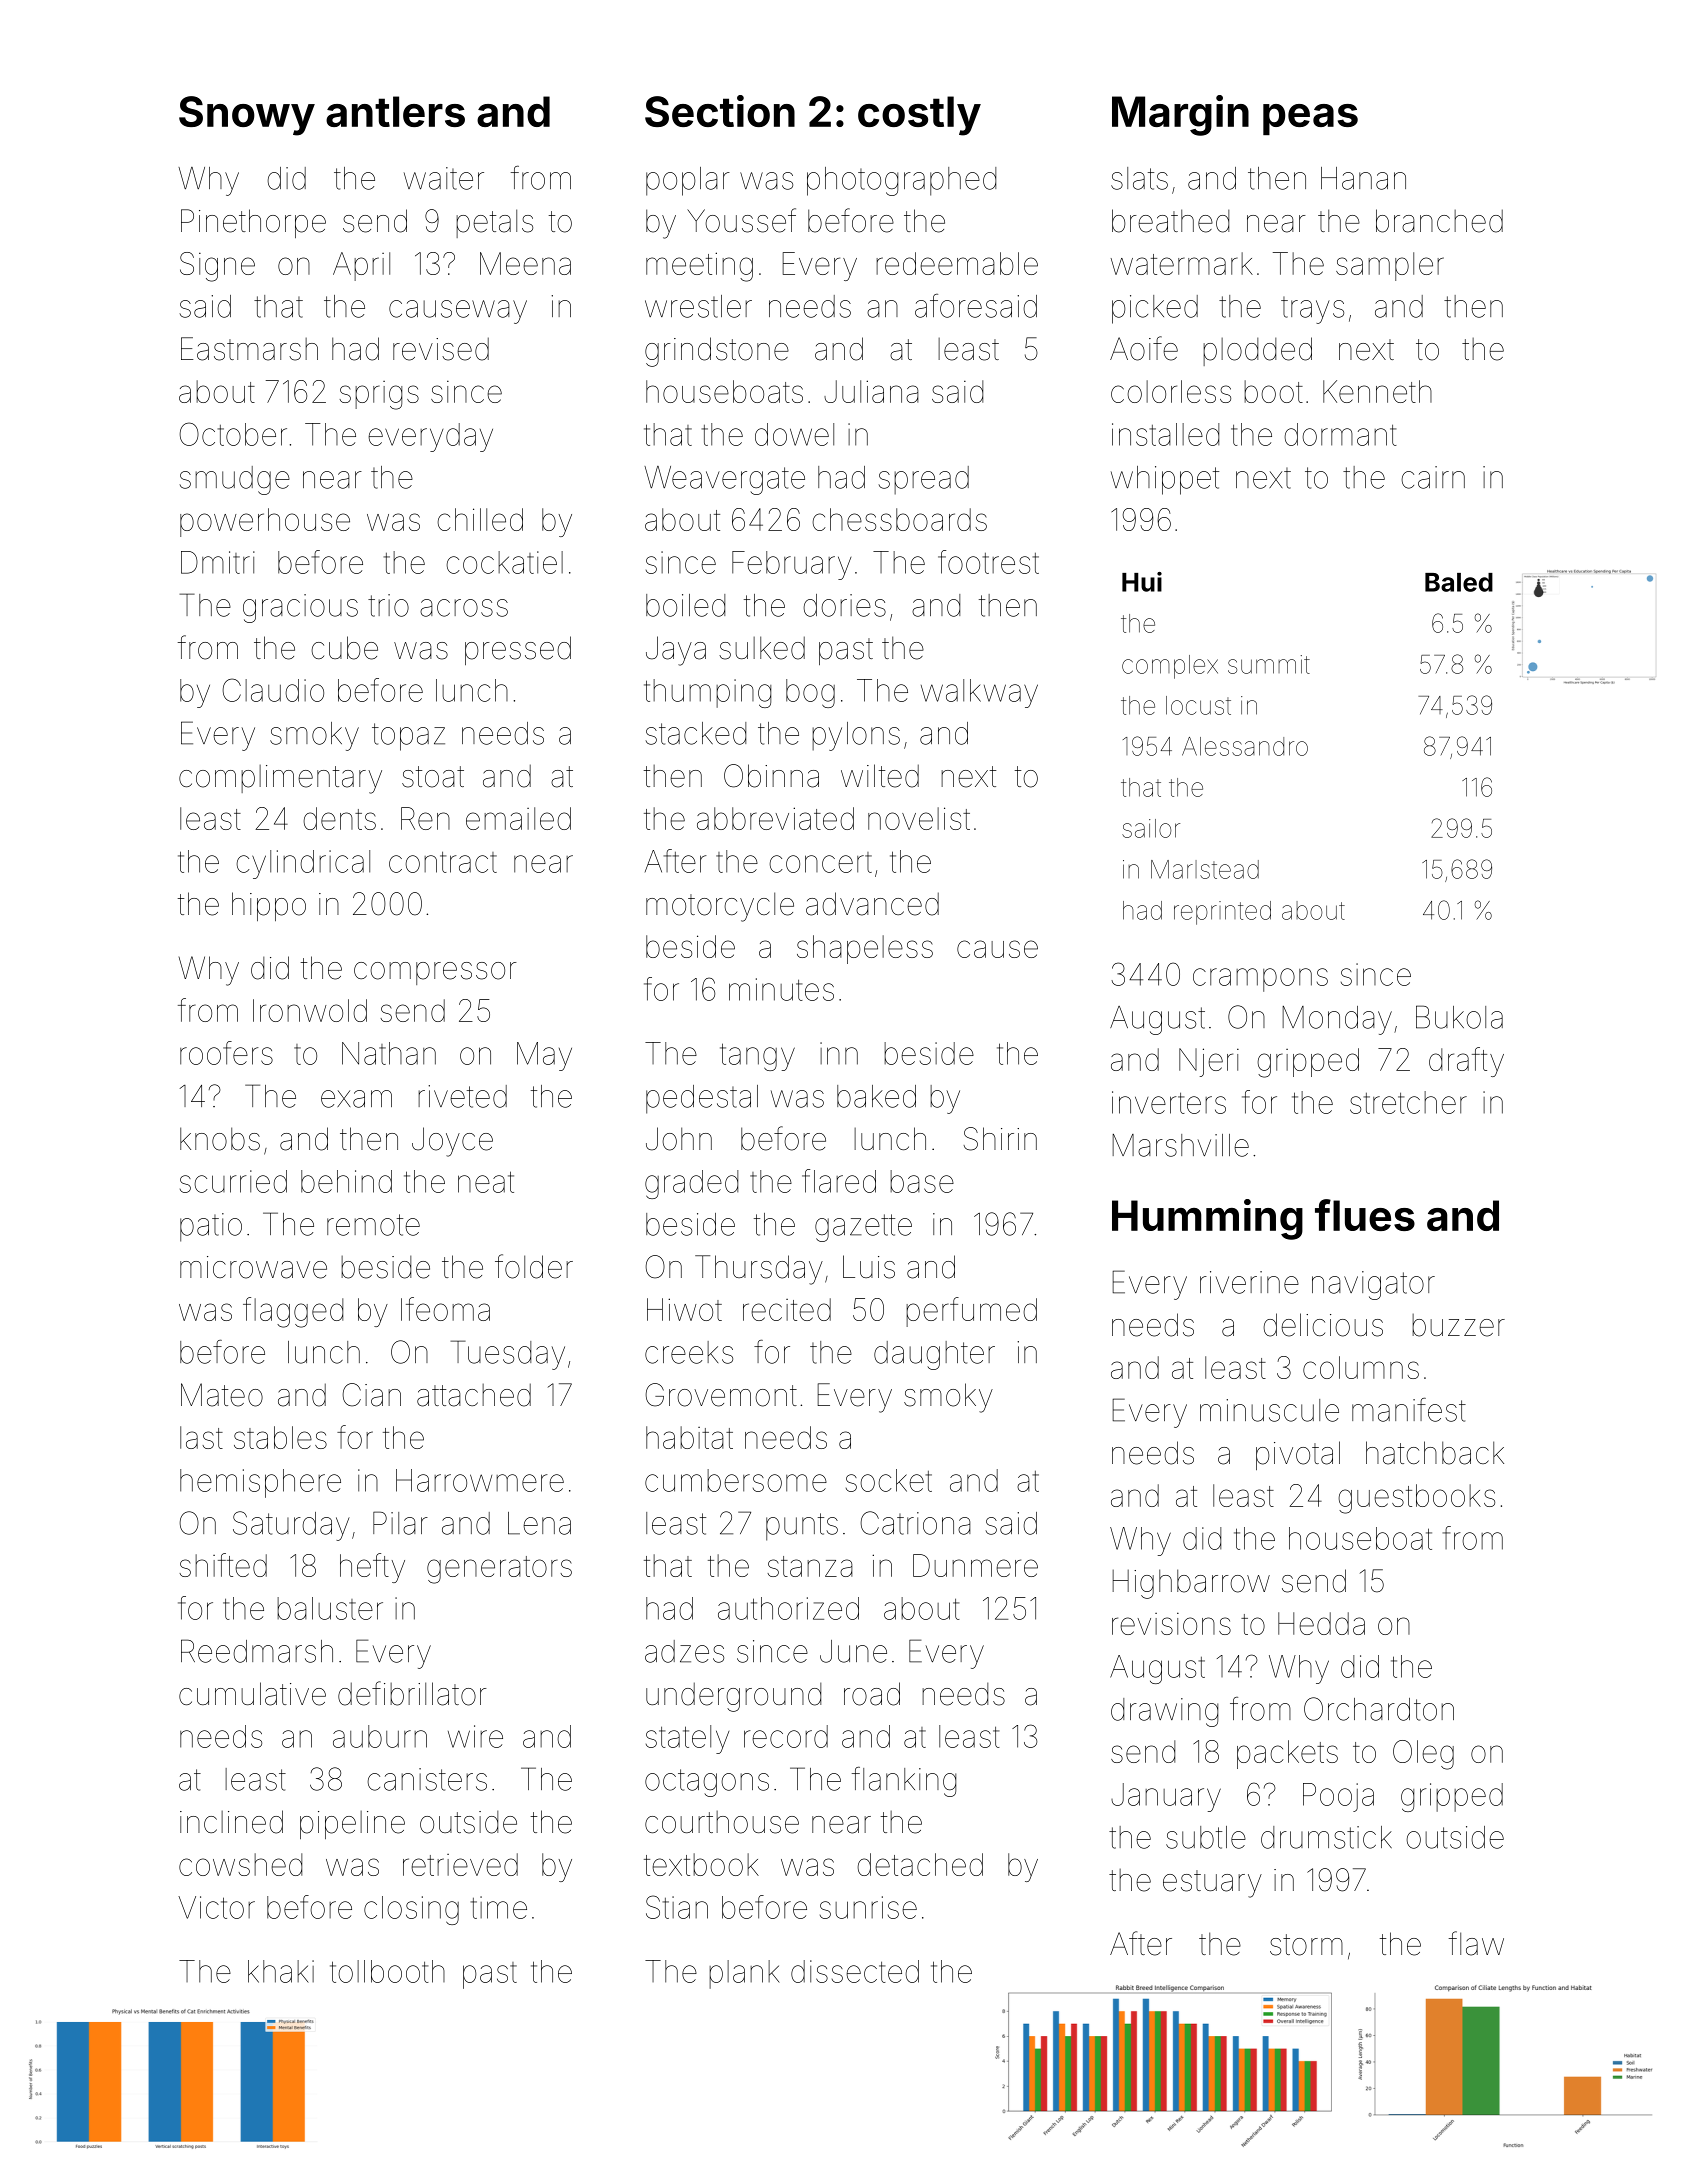  I want to click on Snowy, so click(247, 116).
